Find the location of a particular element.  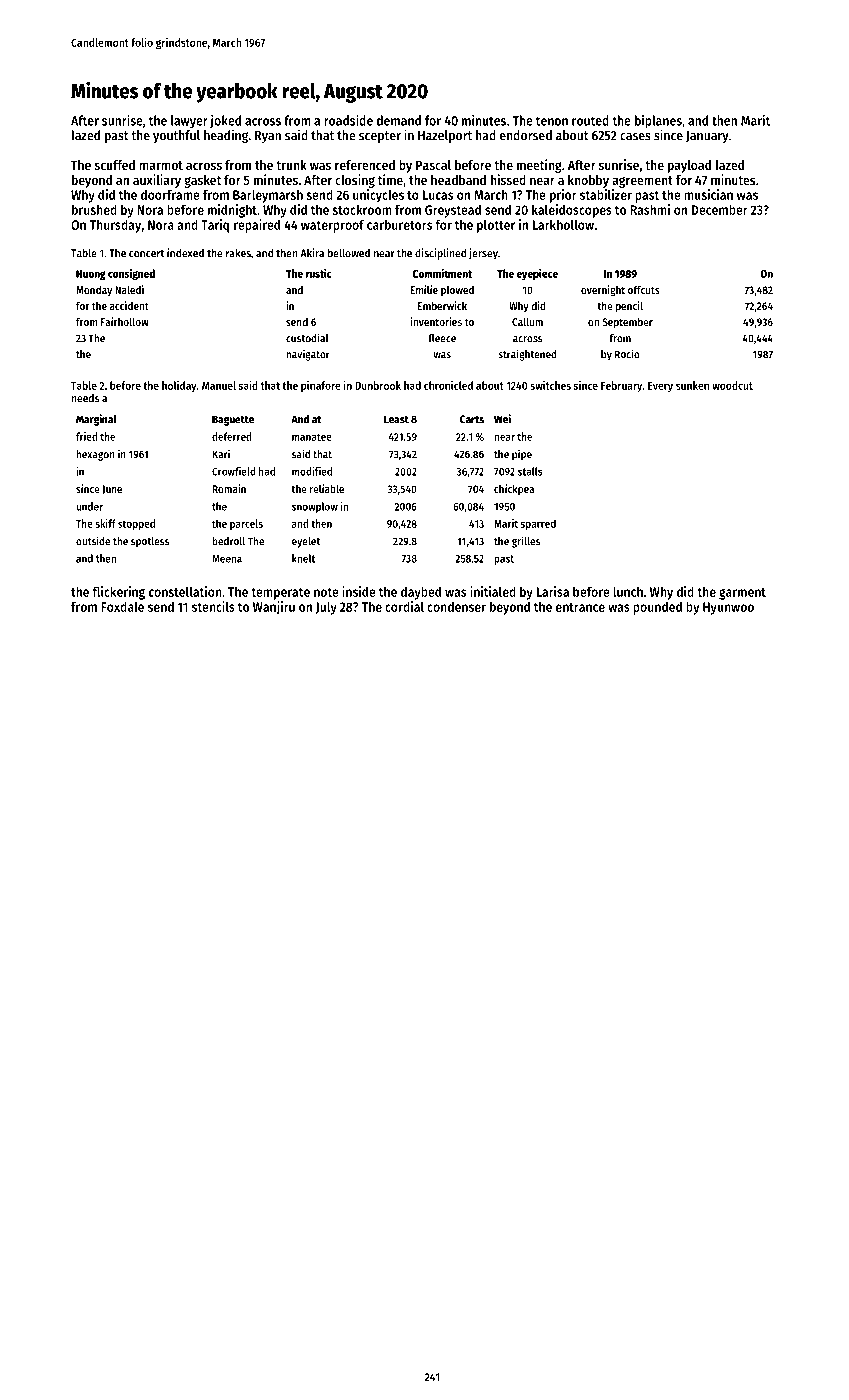

Rashmi is located at coordinates (650, 209).
